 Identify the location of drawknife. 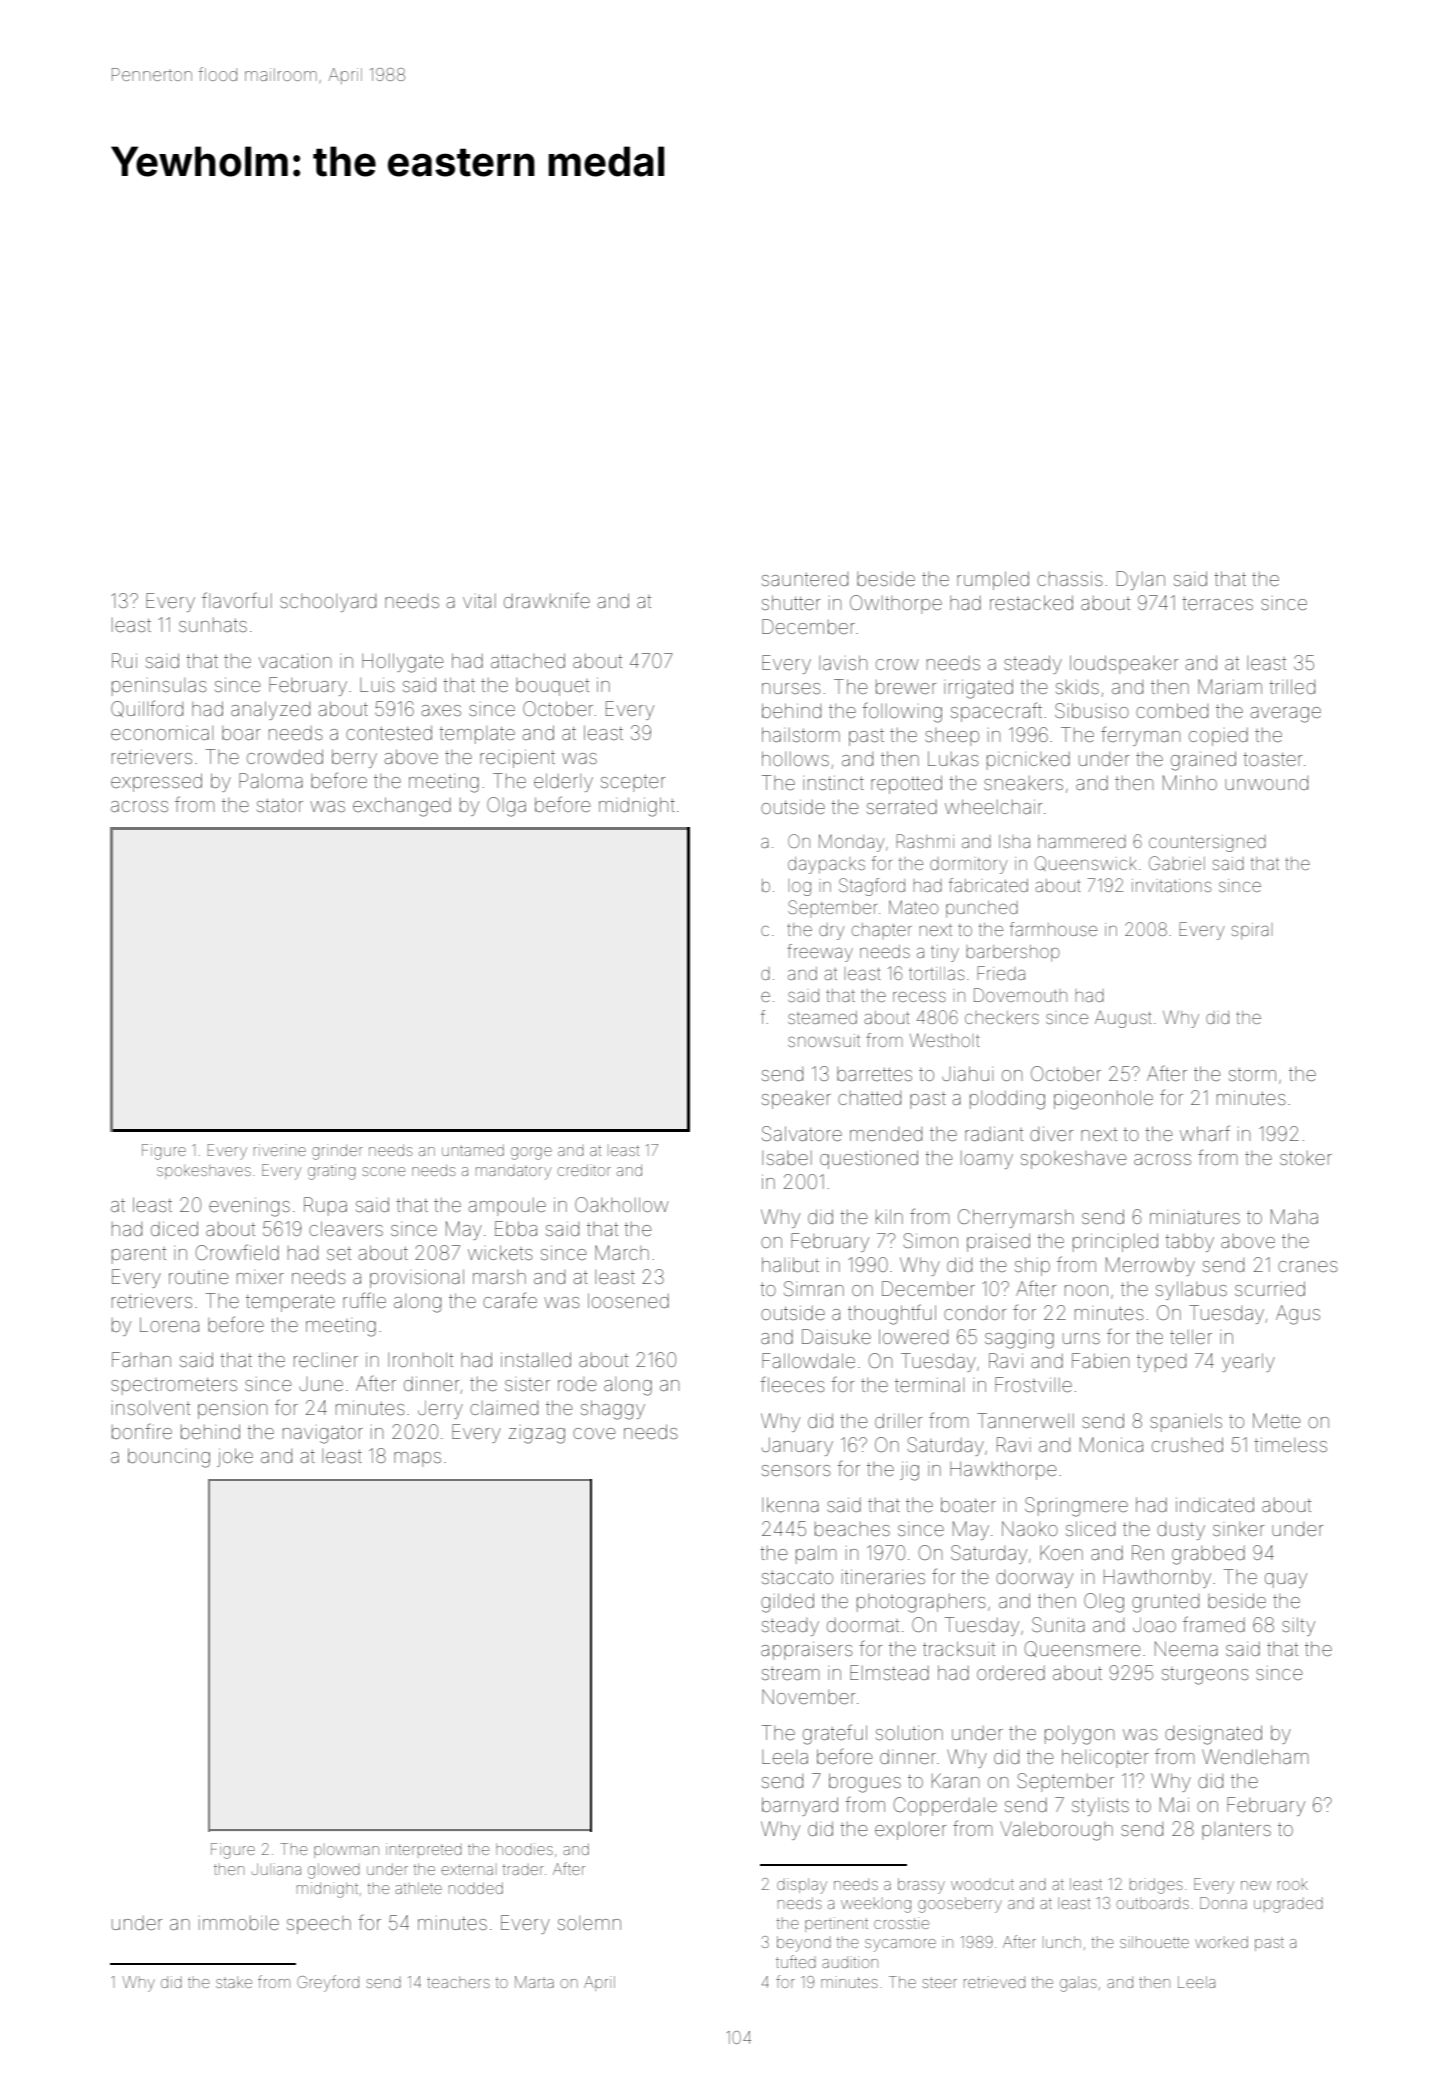
(547, 600).
